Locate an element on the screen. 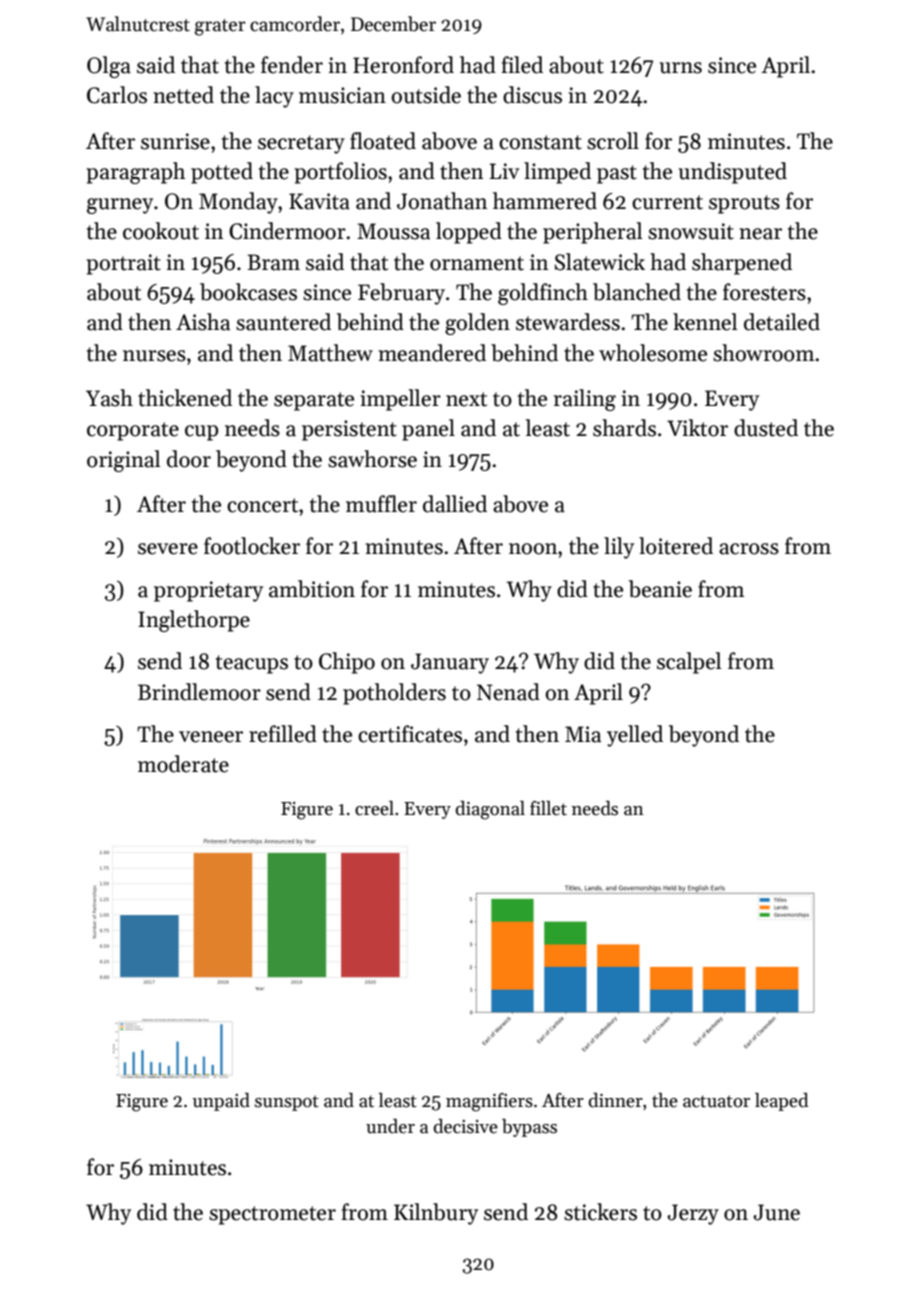 Image resolution: width=924 pixels, height=1314 pixels. Brindlemoor is located at coordinates (199, 692).
